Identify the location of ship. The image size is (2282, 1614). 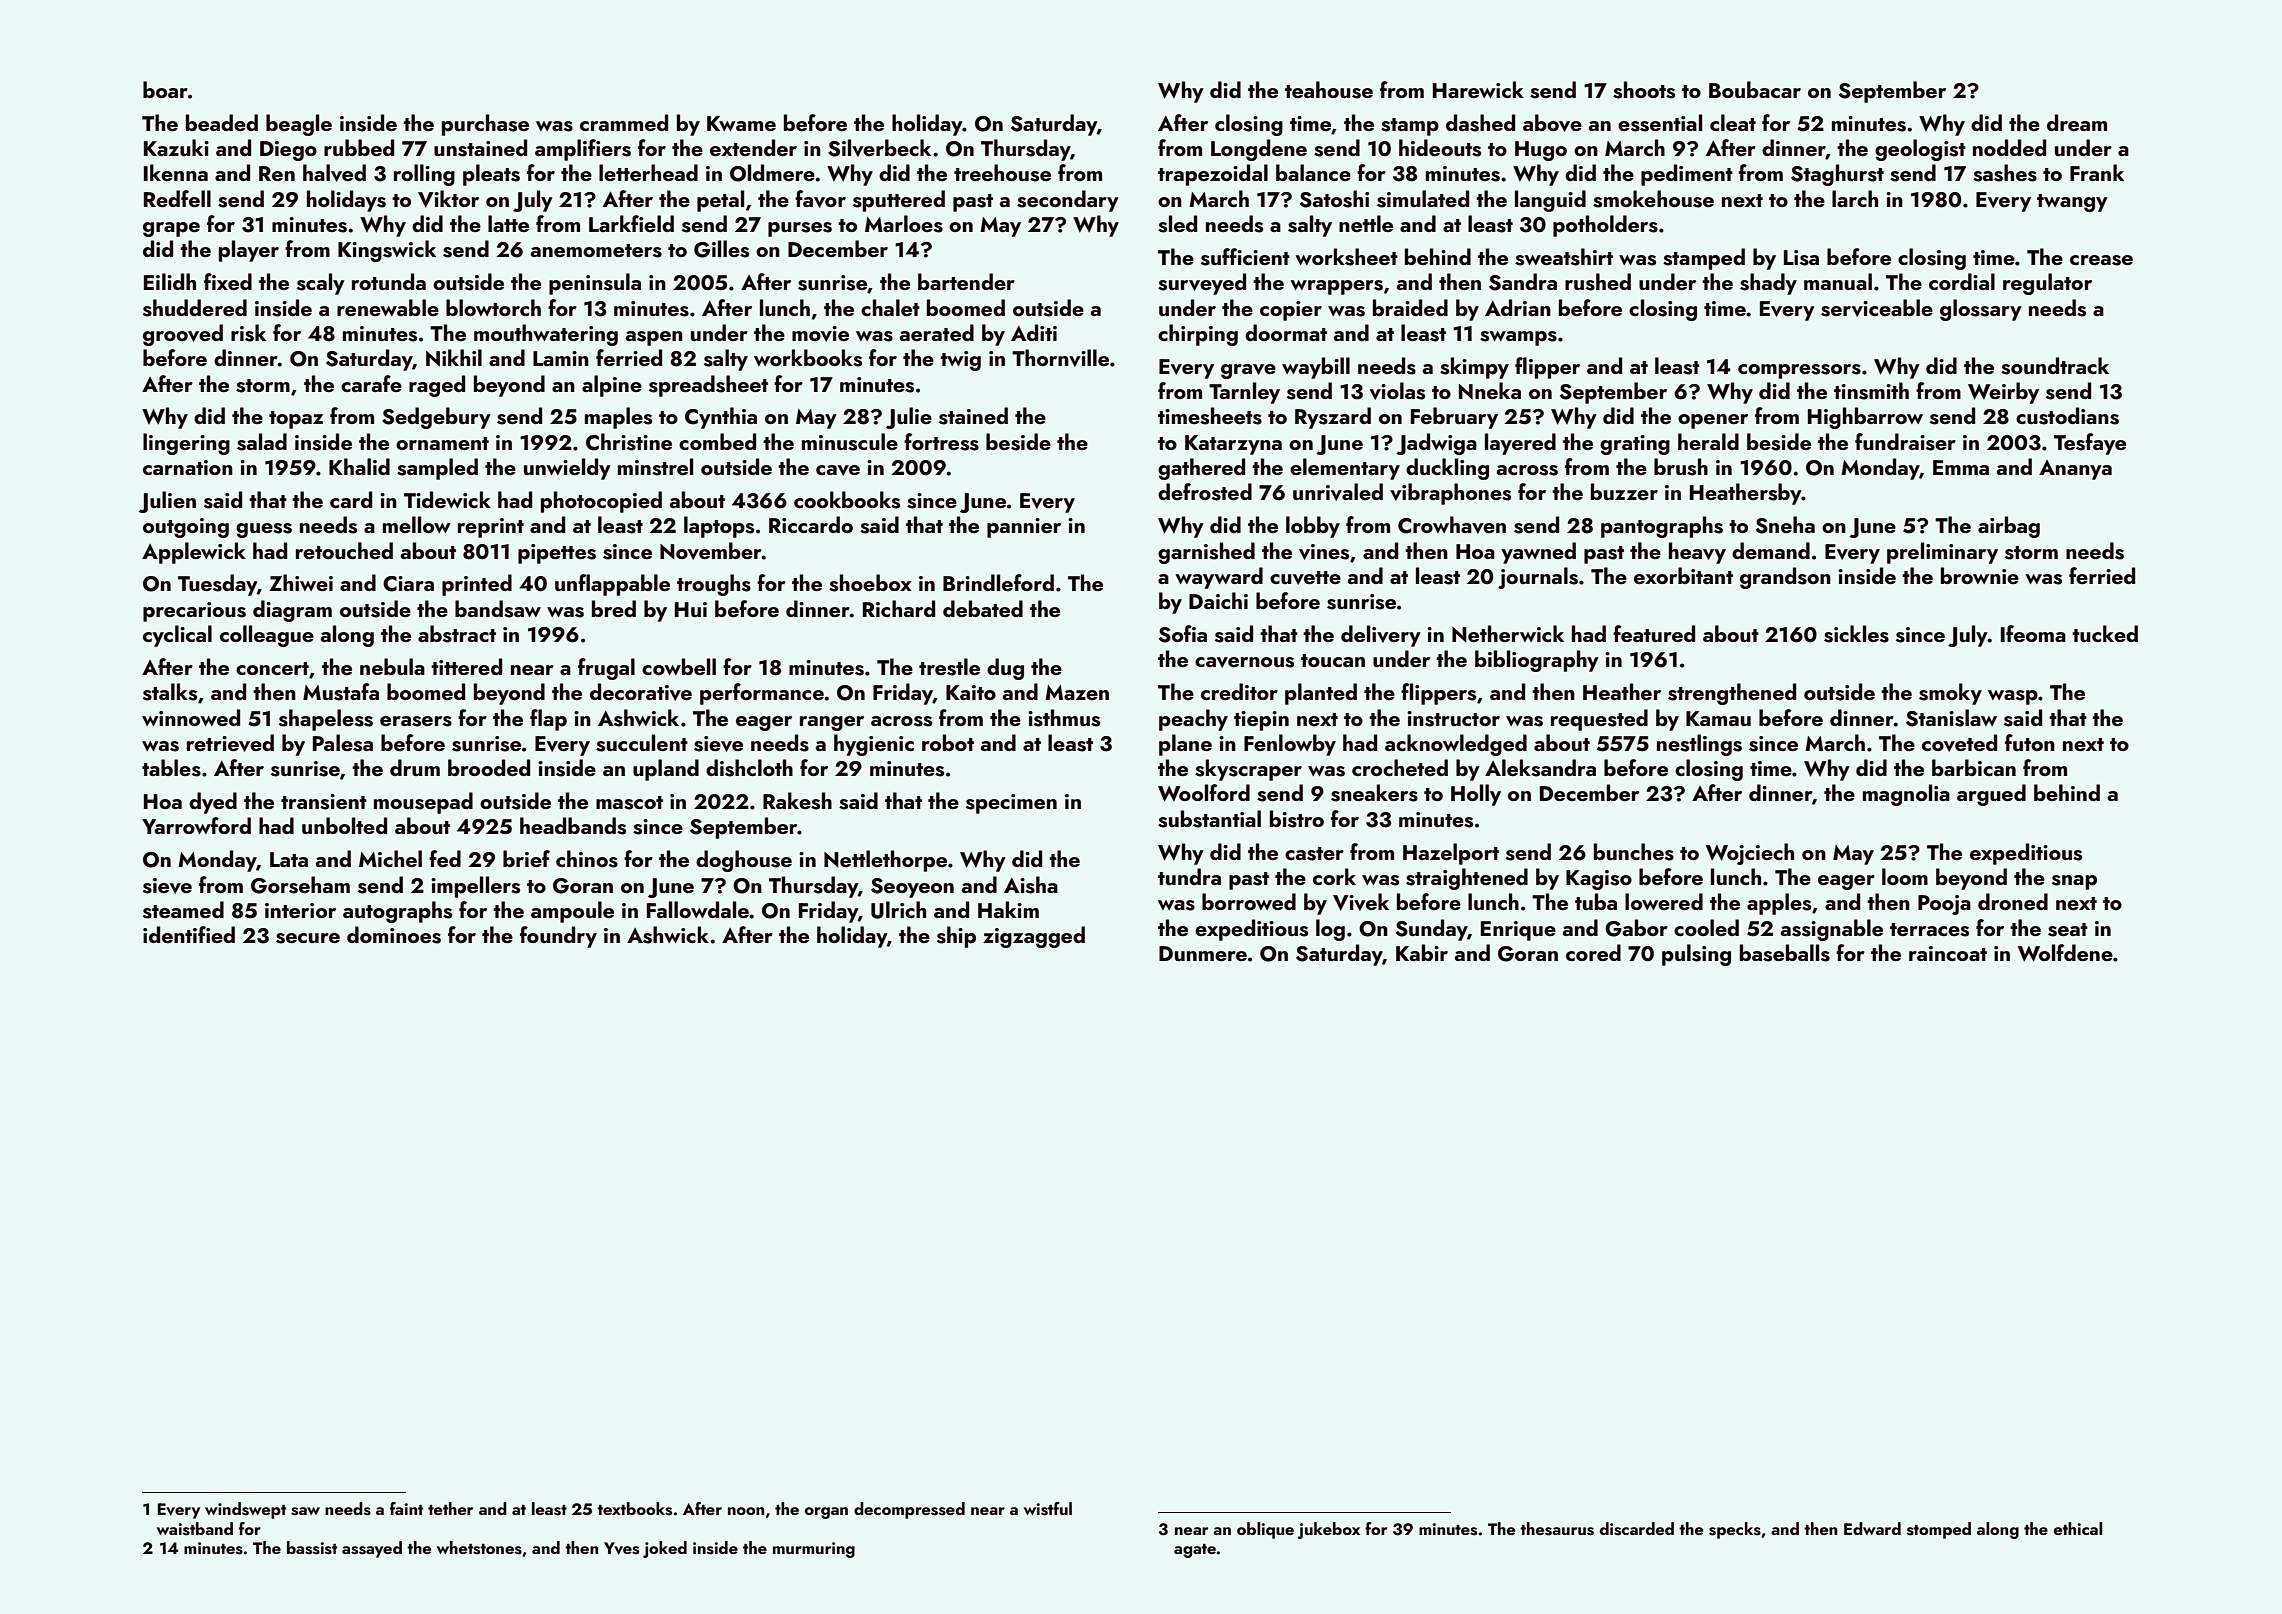
(956, 937).
